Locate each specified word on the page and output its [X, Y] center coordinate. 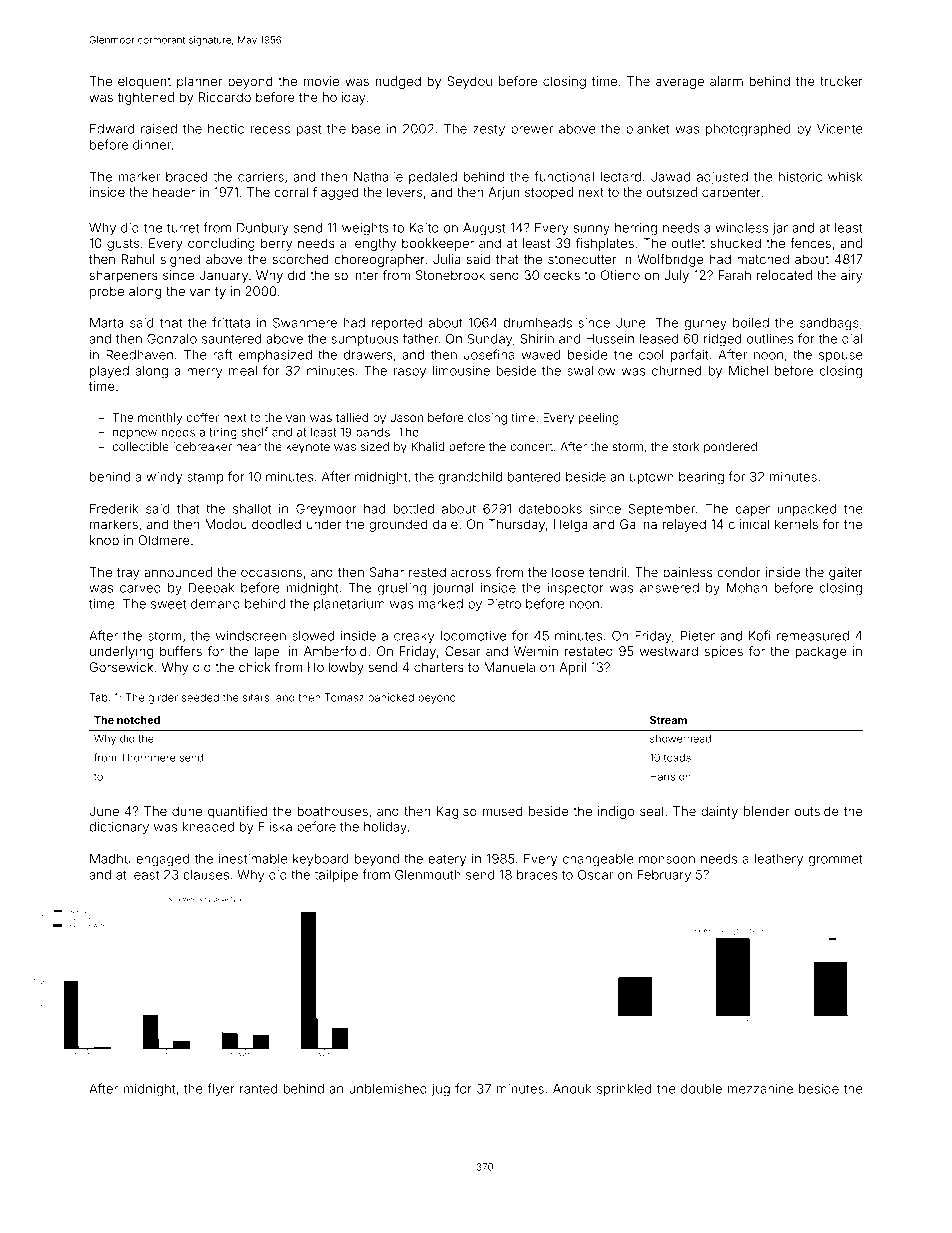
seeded [200, 697]
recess [270, 130]
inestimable [253, 859]
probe [107, 292]
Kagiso [457, 812]
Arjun [504, 193]
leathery [779, 860]
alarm [726, 81]
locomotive [473, 636]
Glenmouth [428, 875]
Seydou [469, 82]
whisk [845, 177]
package [821, 652]
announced [178, 572]
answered [669, 588]
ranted [258, 1089]
